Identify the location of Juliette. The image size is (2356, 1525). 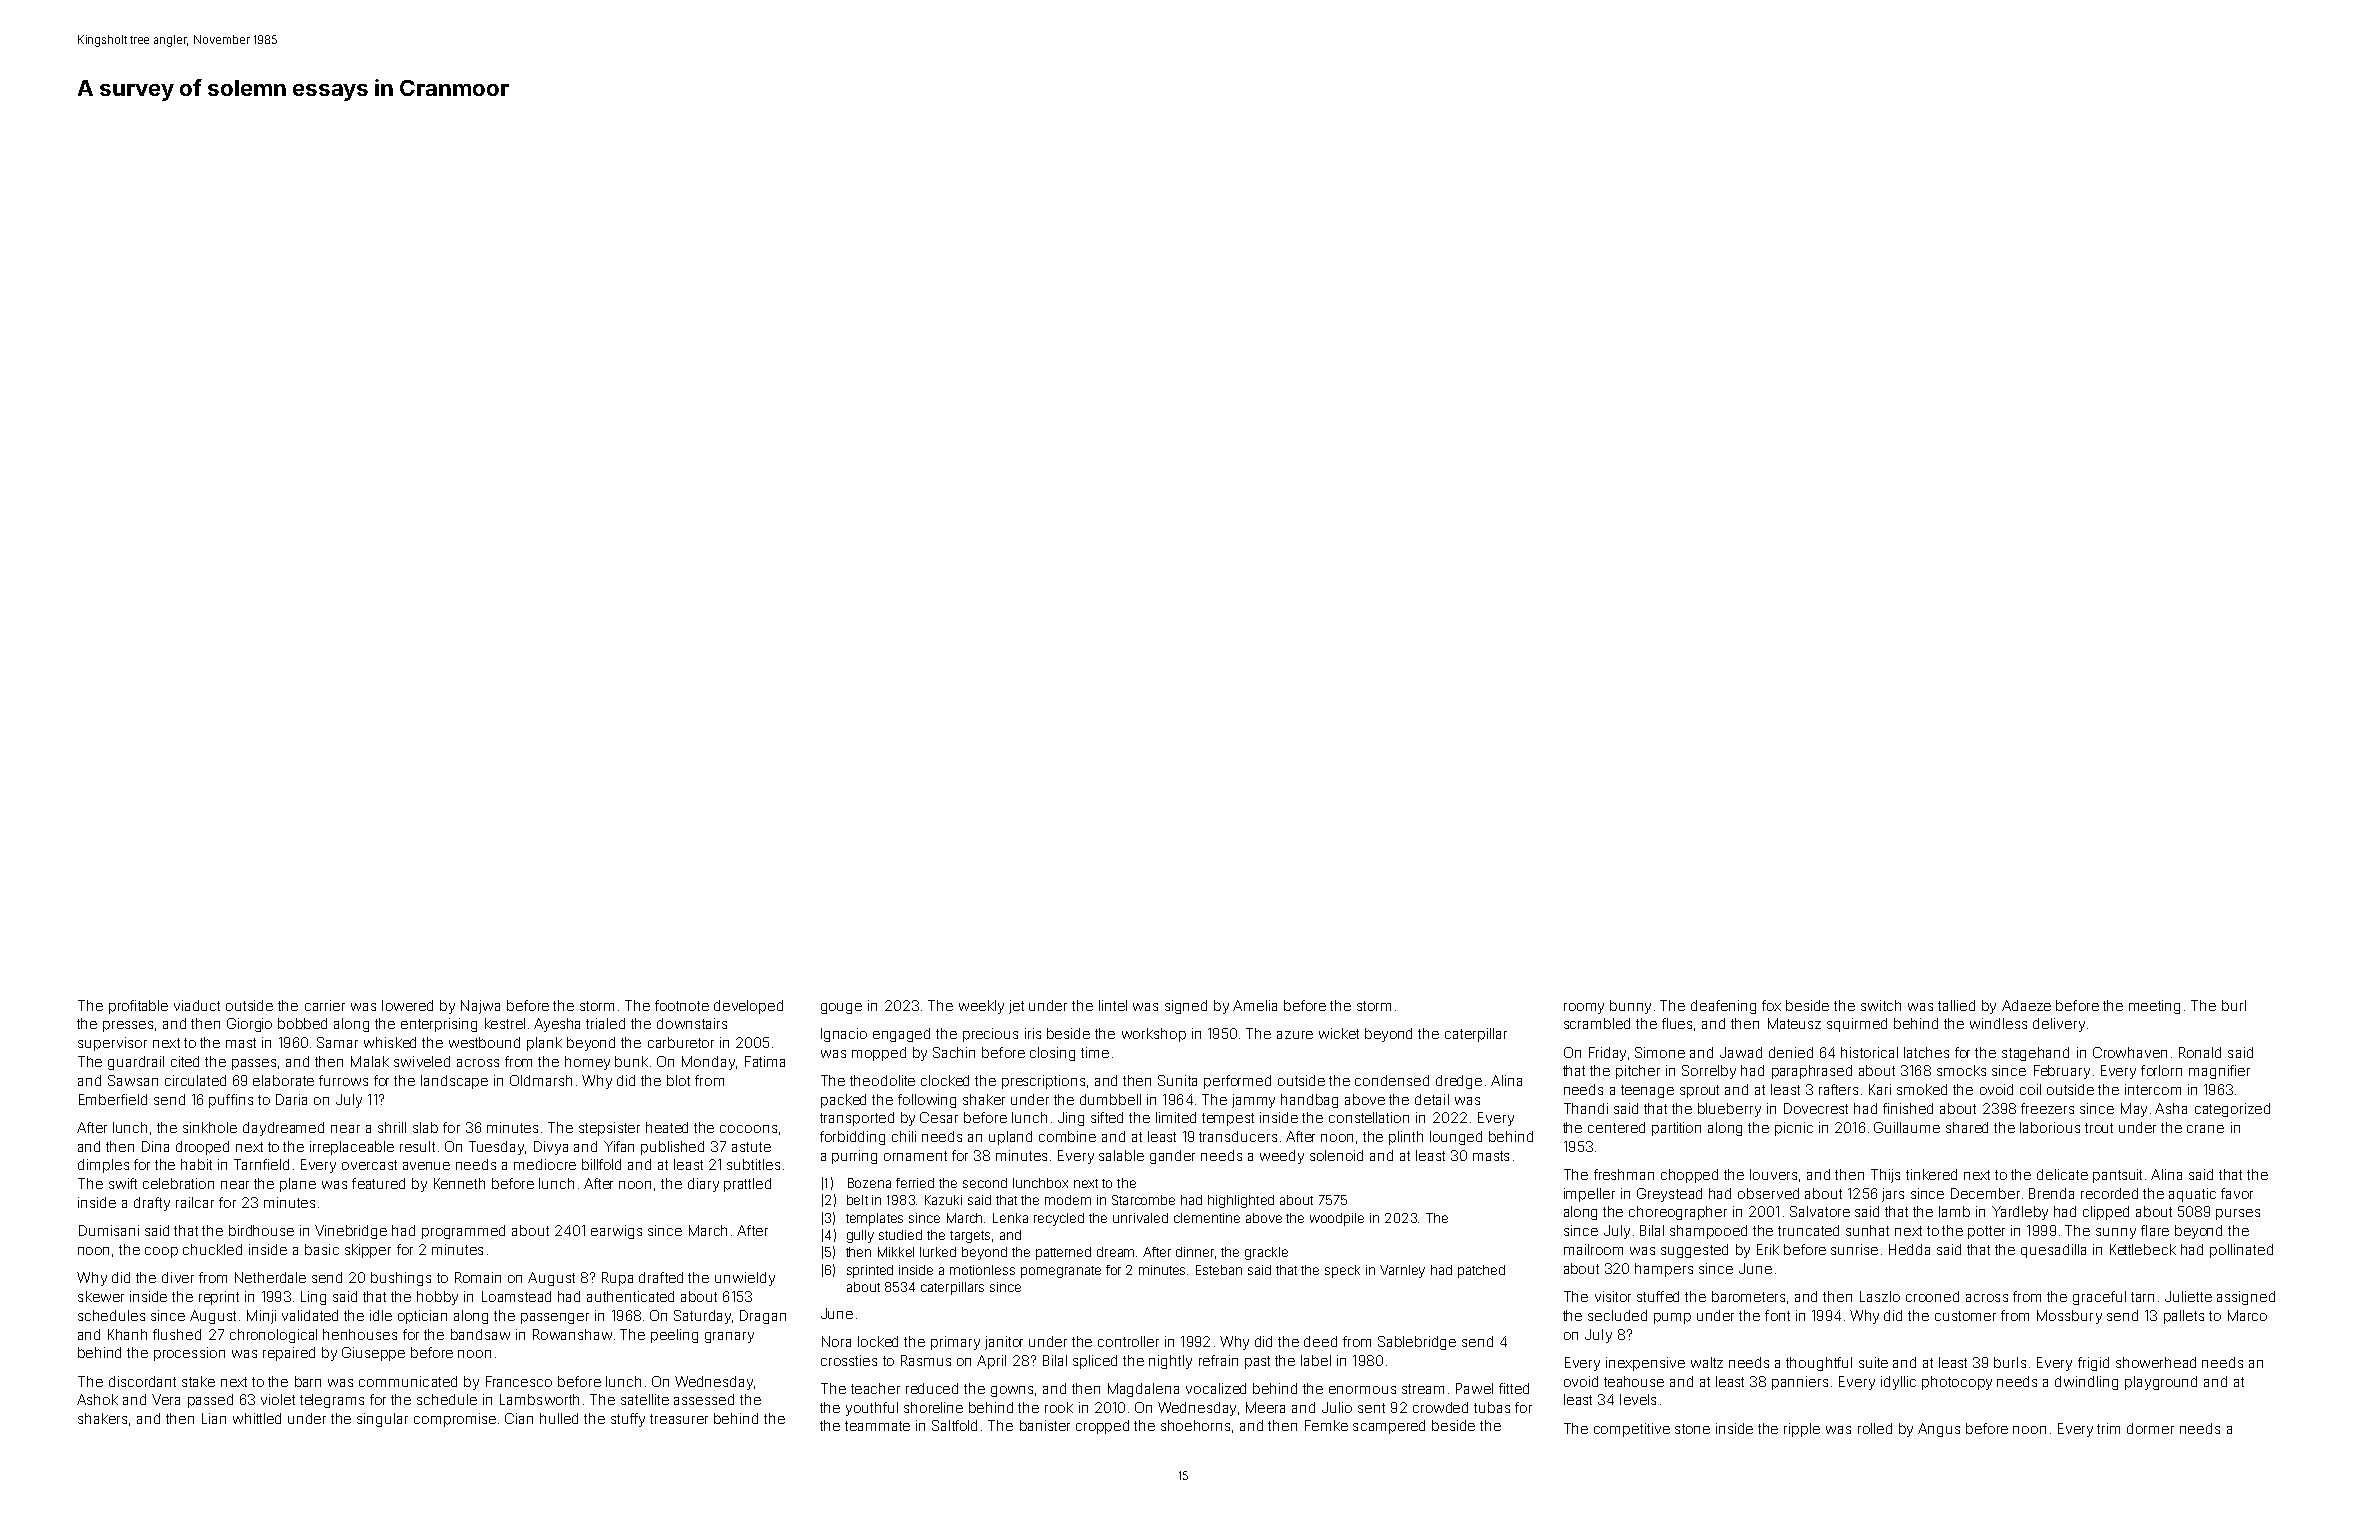
(2188, 1296).
